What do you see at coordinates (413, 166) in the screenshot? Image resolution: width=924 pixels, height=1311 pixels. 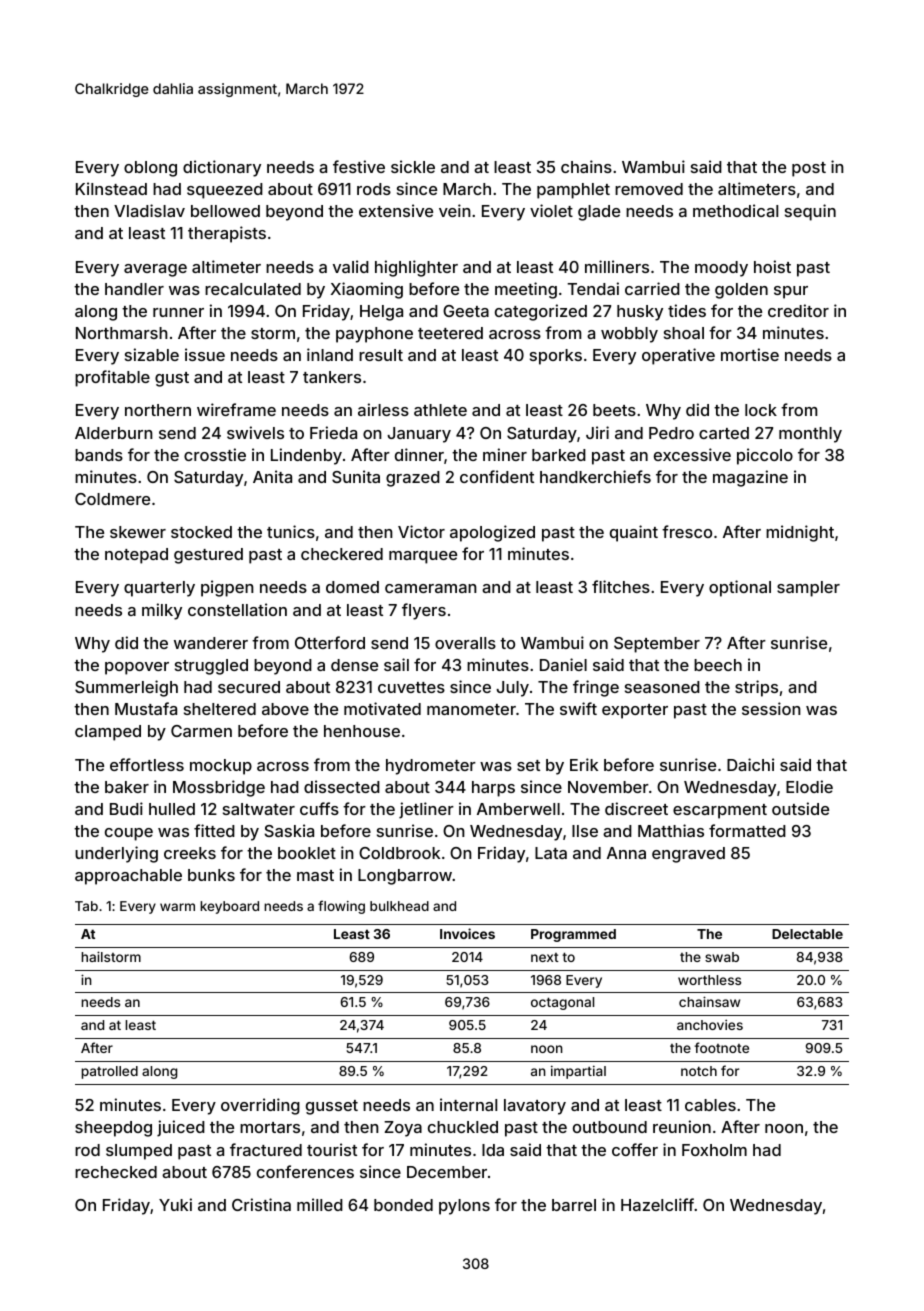 I see `sickle` at bounding box center [413, 166].
